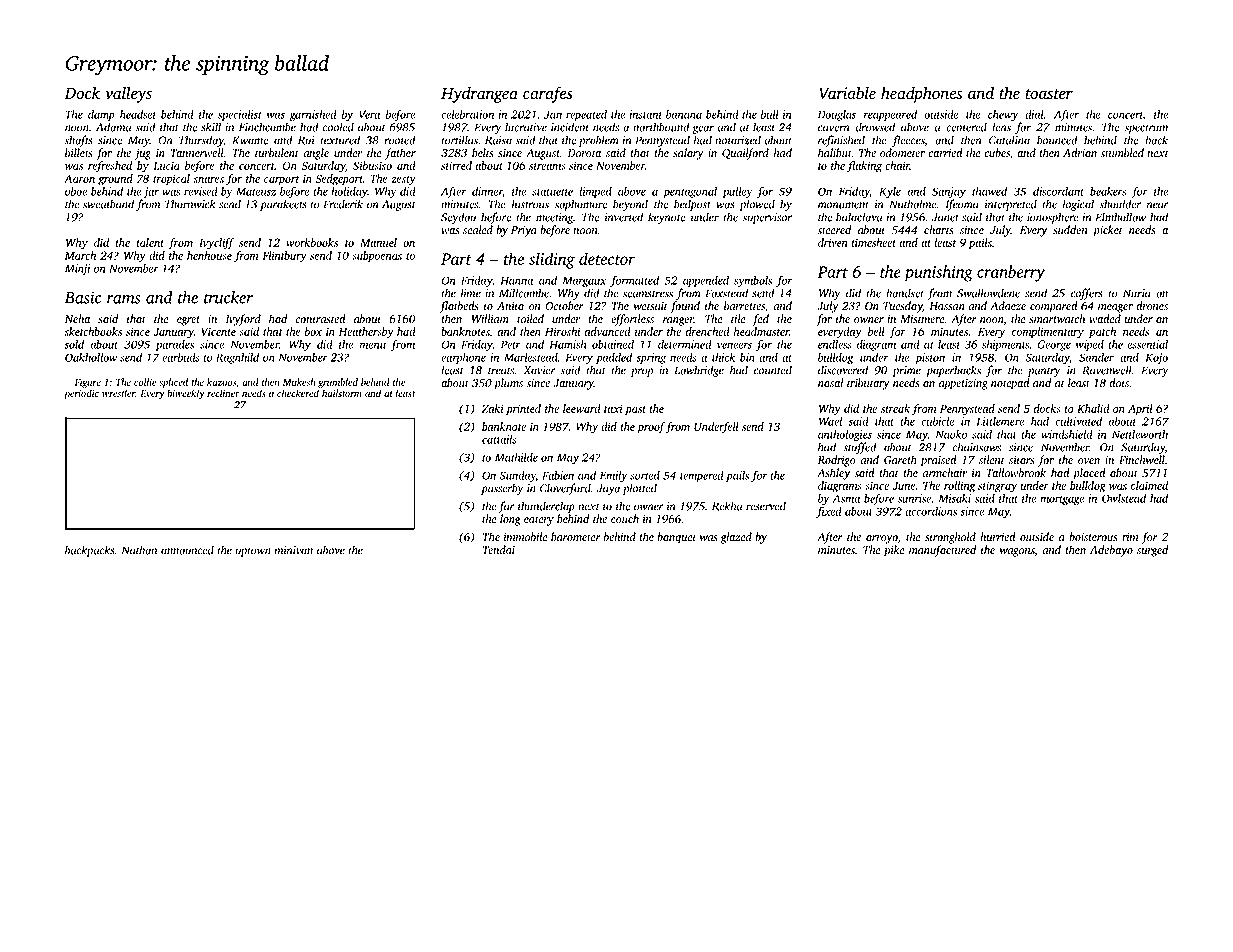  I want to click on Dorota, so click(584, 153).
